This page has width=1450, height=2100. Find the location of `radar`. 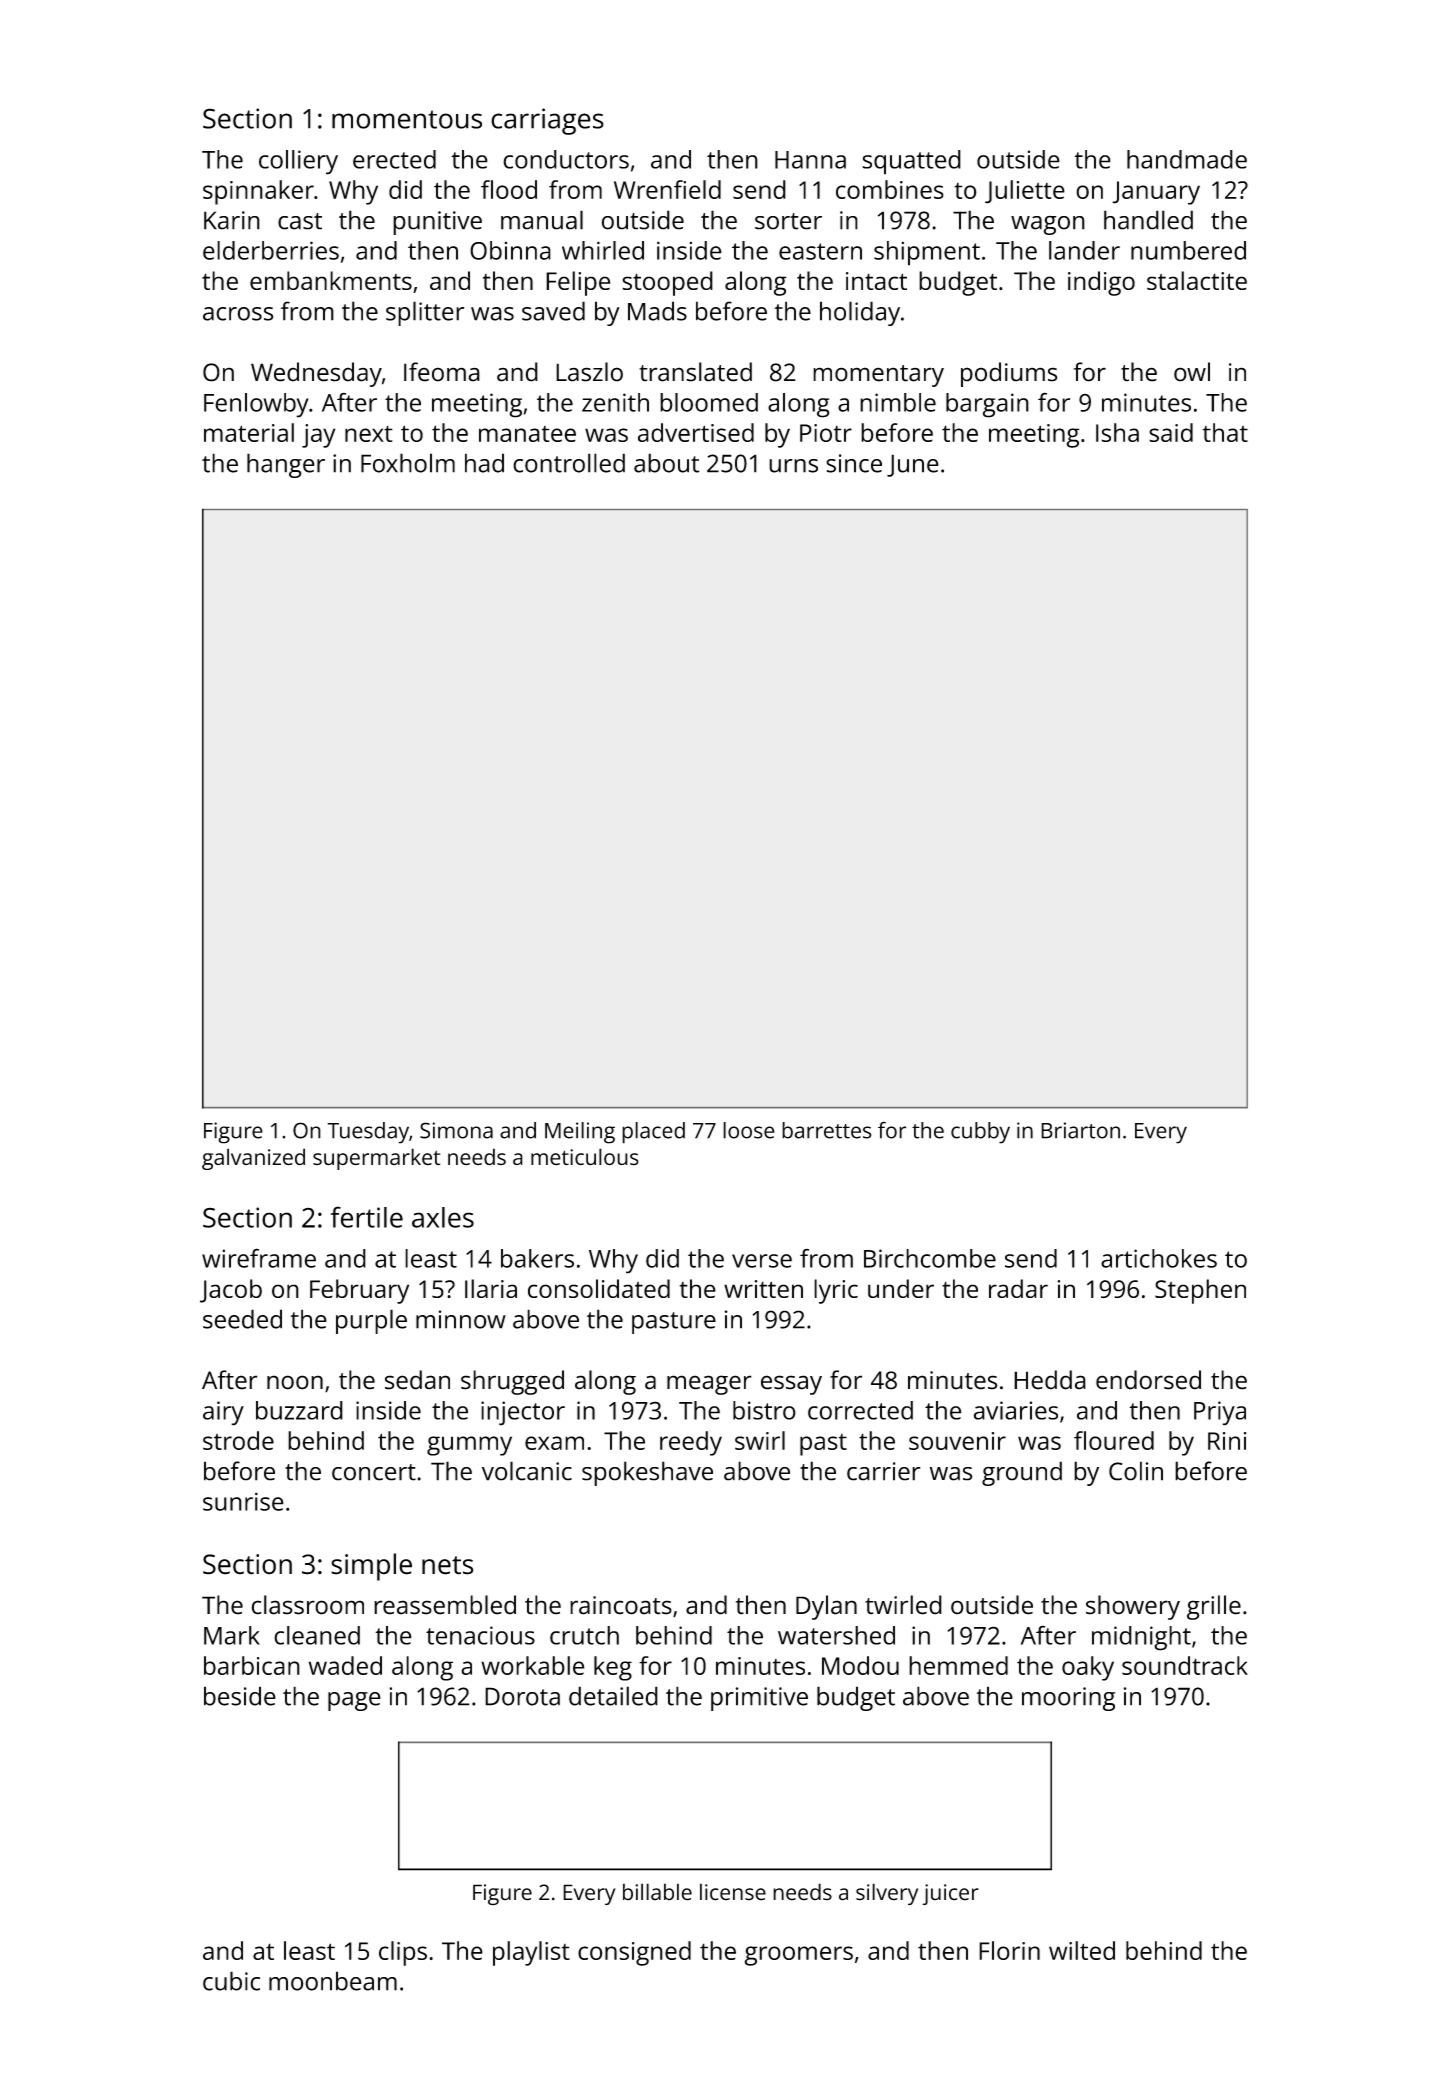

radar is located at coordinates (1018, 1288).
